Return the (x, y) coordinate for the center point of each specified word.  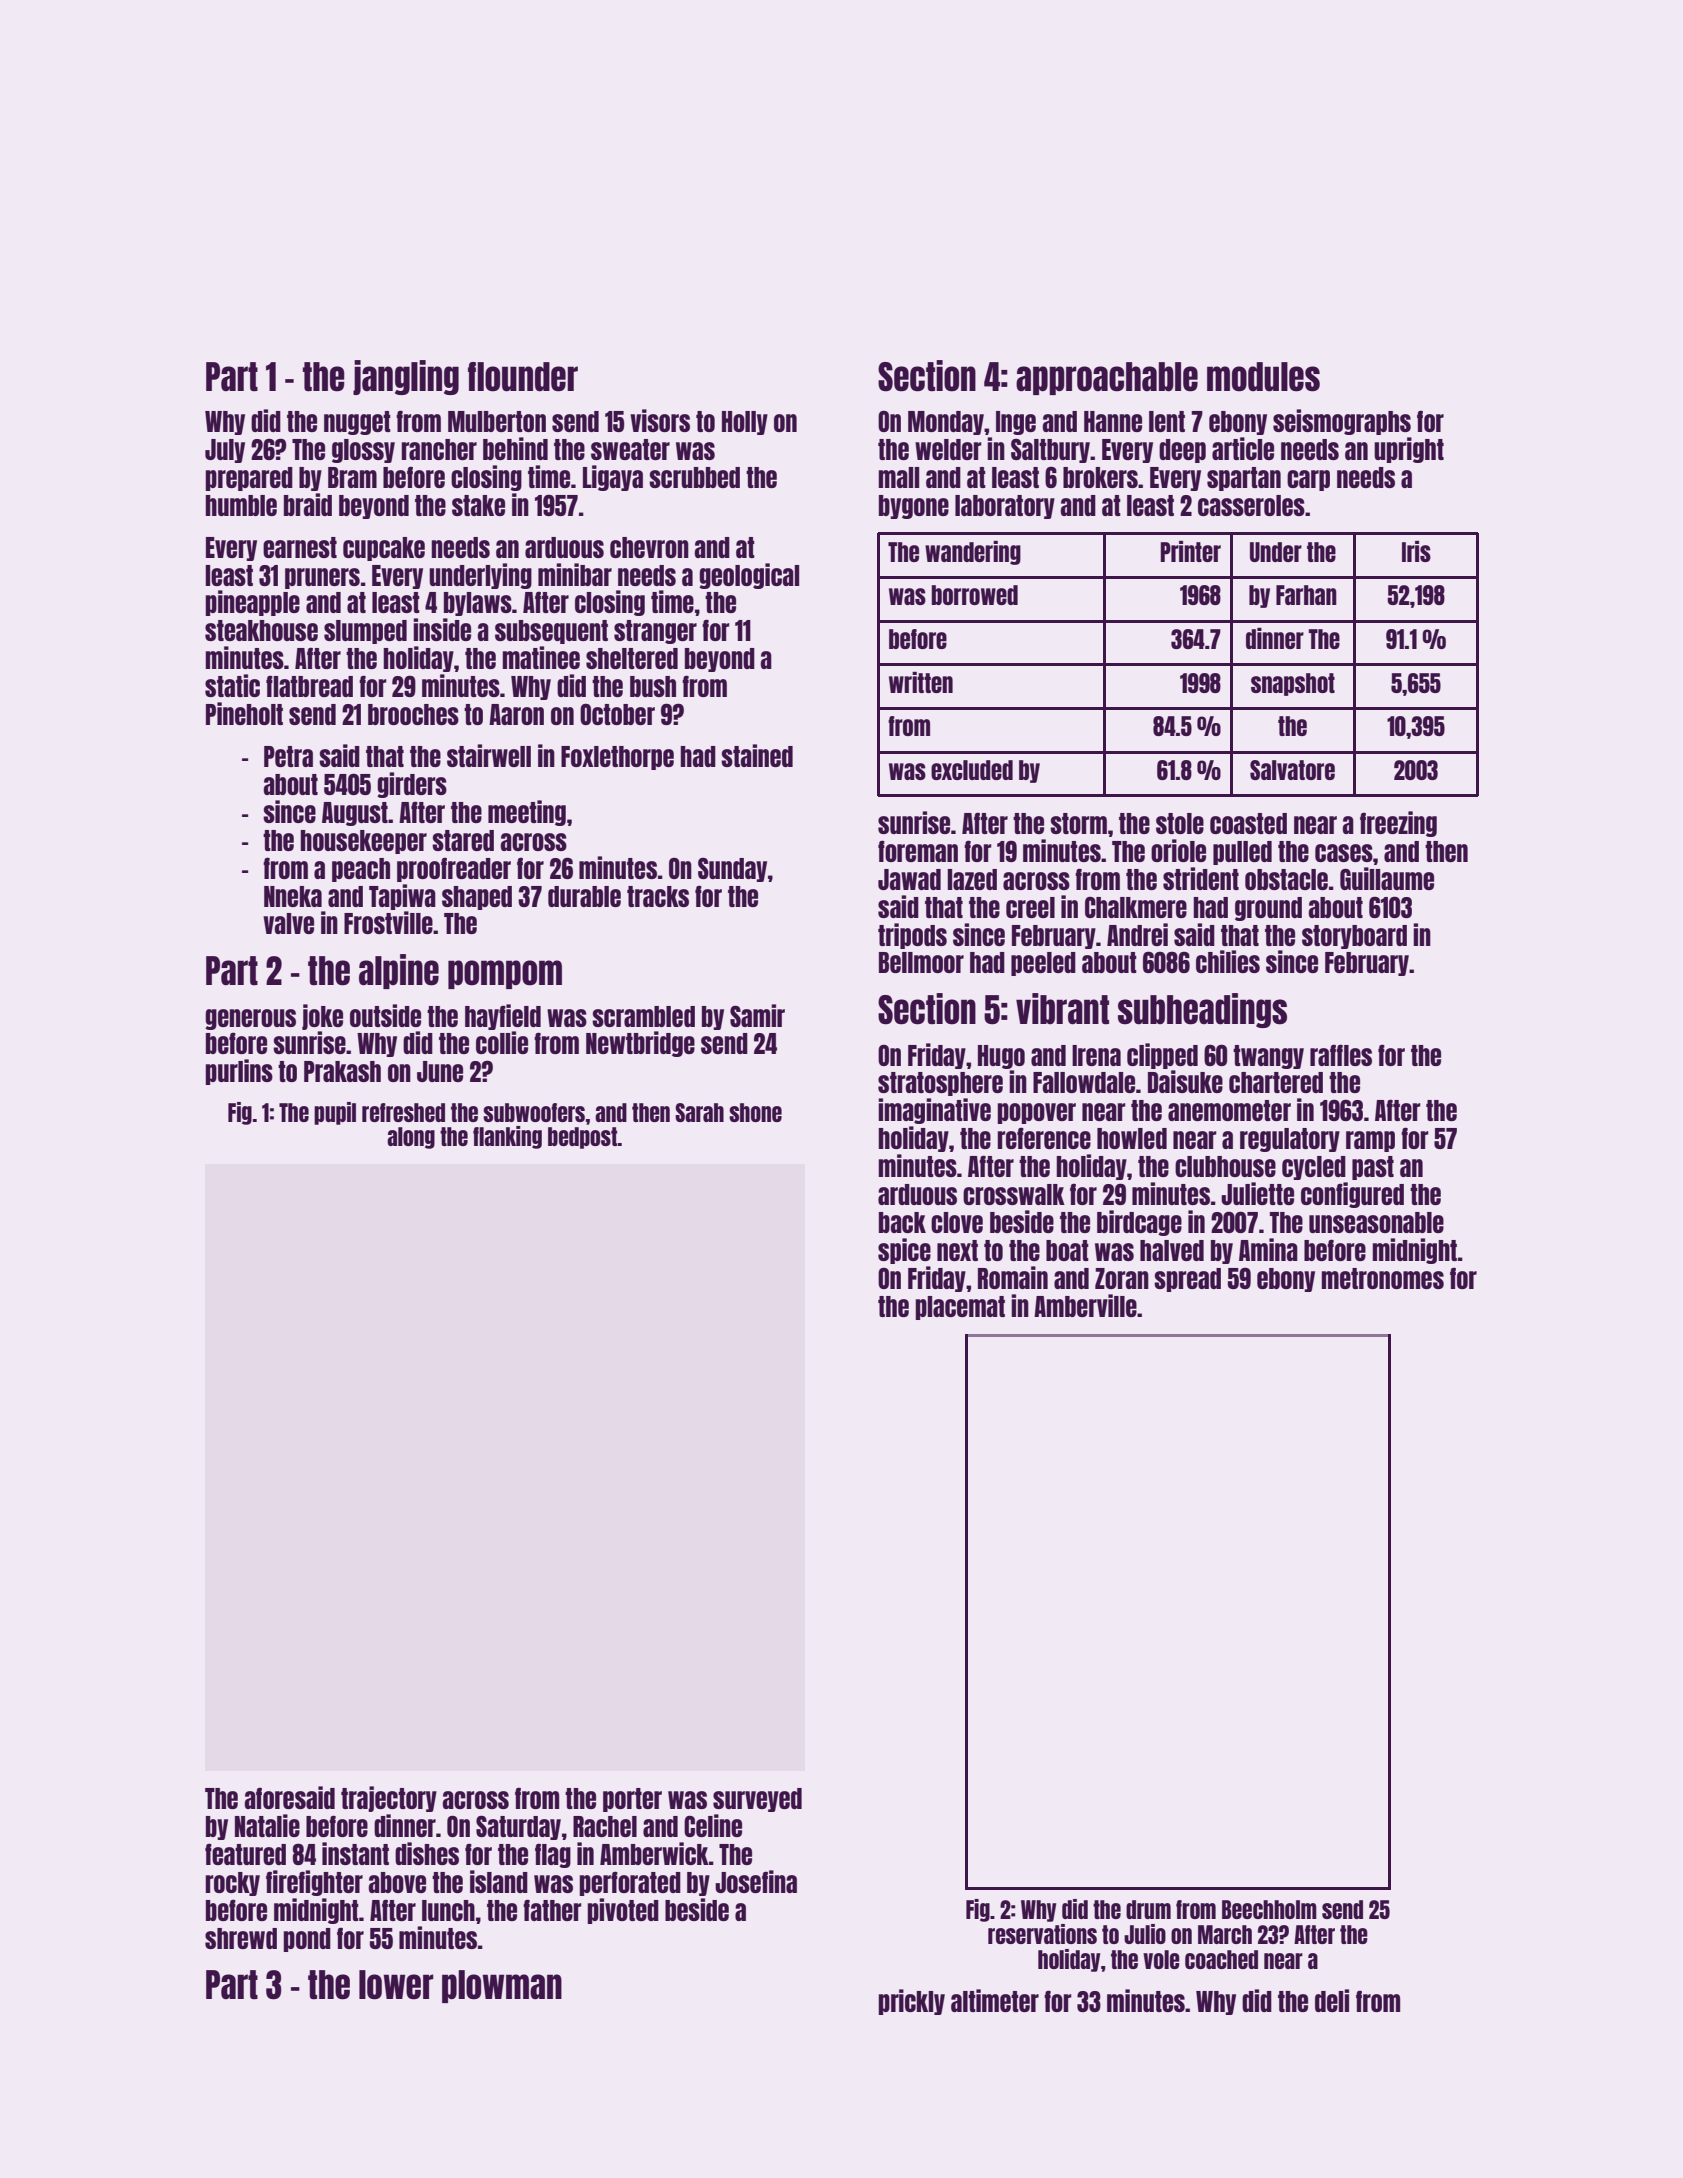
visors (660, 420)
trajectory (389, 1799)
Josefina (756, 1881)
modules (1263, 377)
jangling (406, 377)
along (411, 1138)
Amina (1268, 1249)
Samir (757, 1015)
